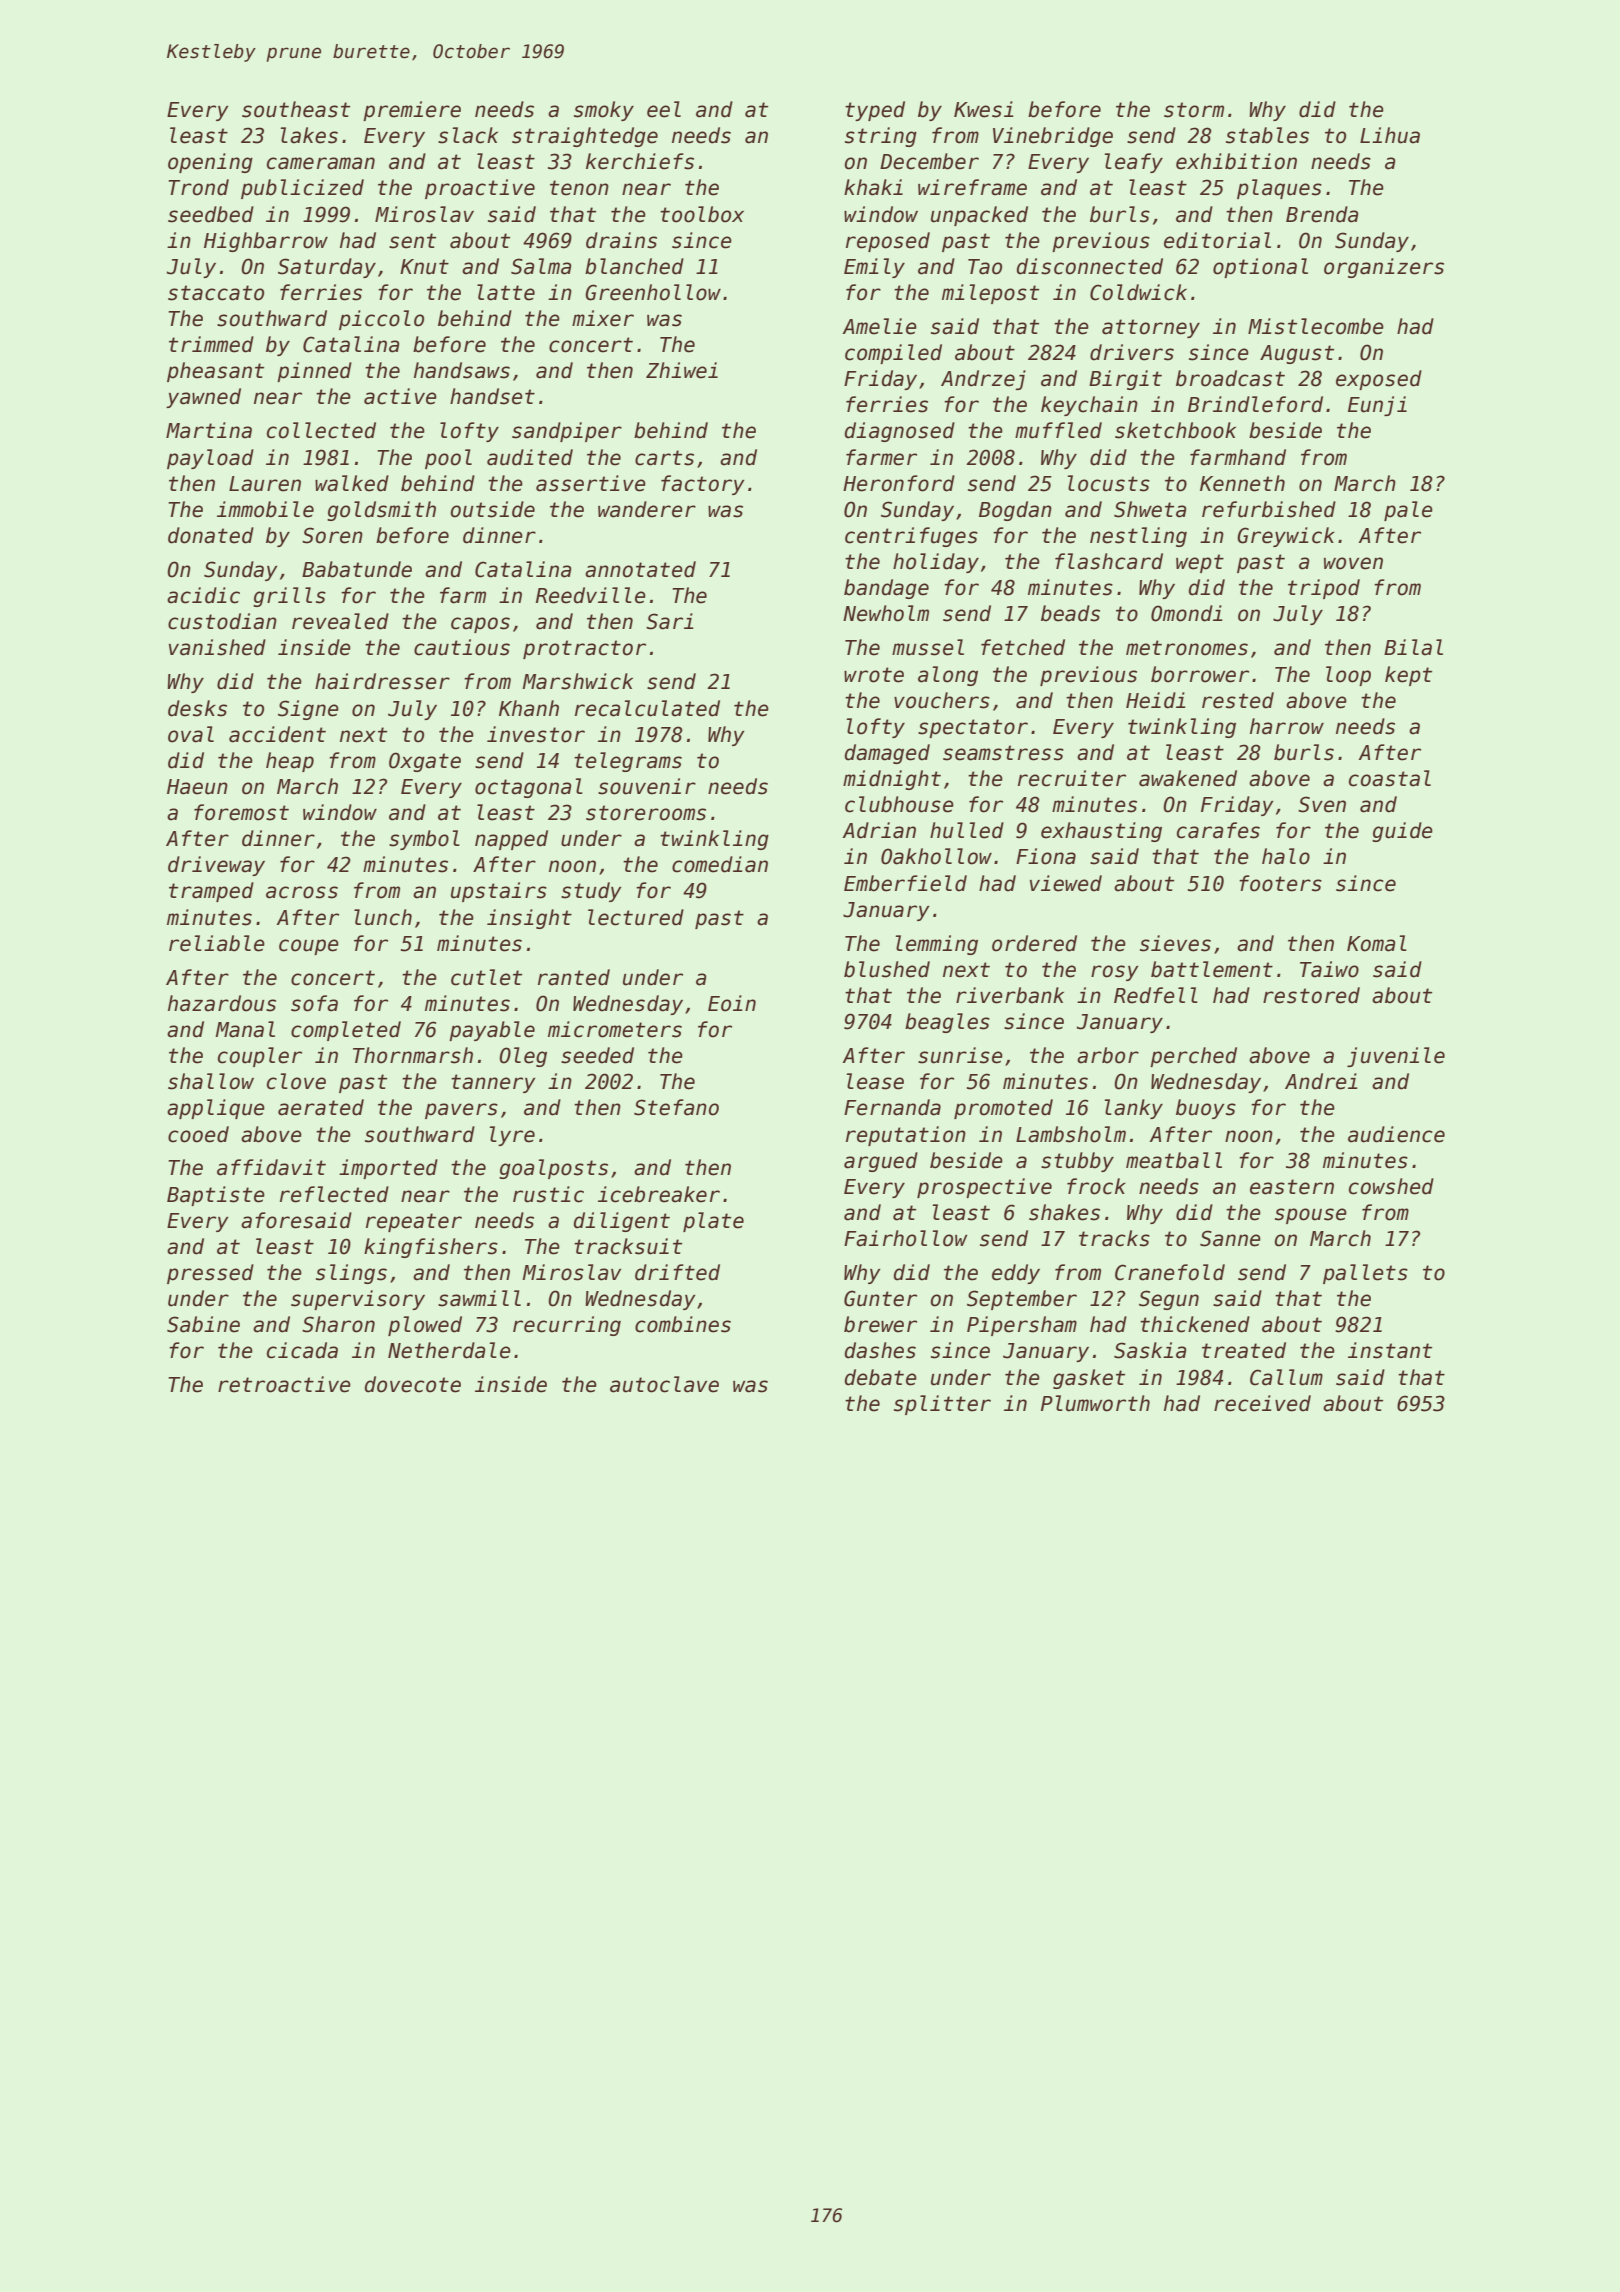 The height and width of the document is (2292, 1620). What do you see at coordinates (1267, 135) in the document?
I see `stables` at bounding box center [1267, 135].
